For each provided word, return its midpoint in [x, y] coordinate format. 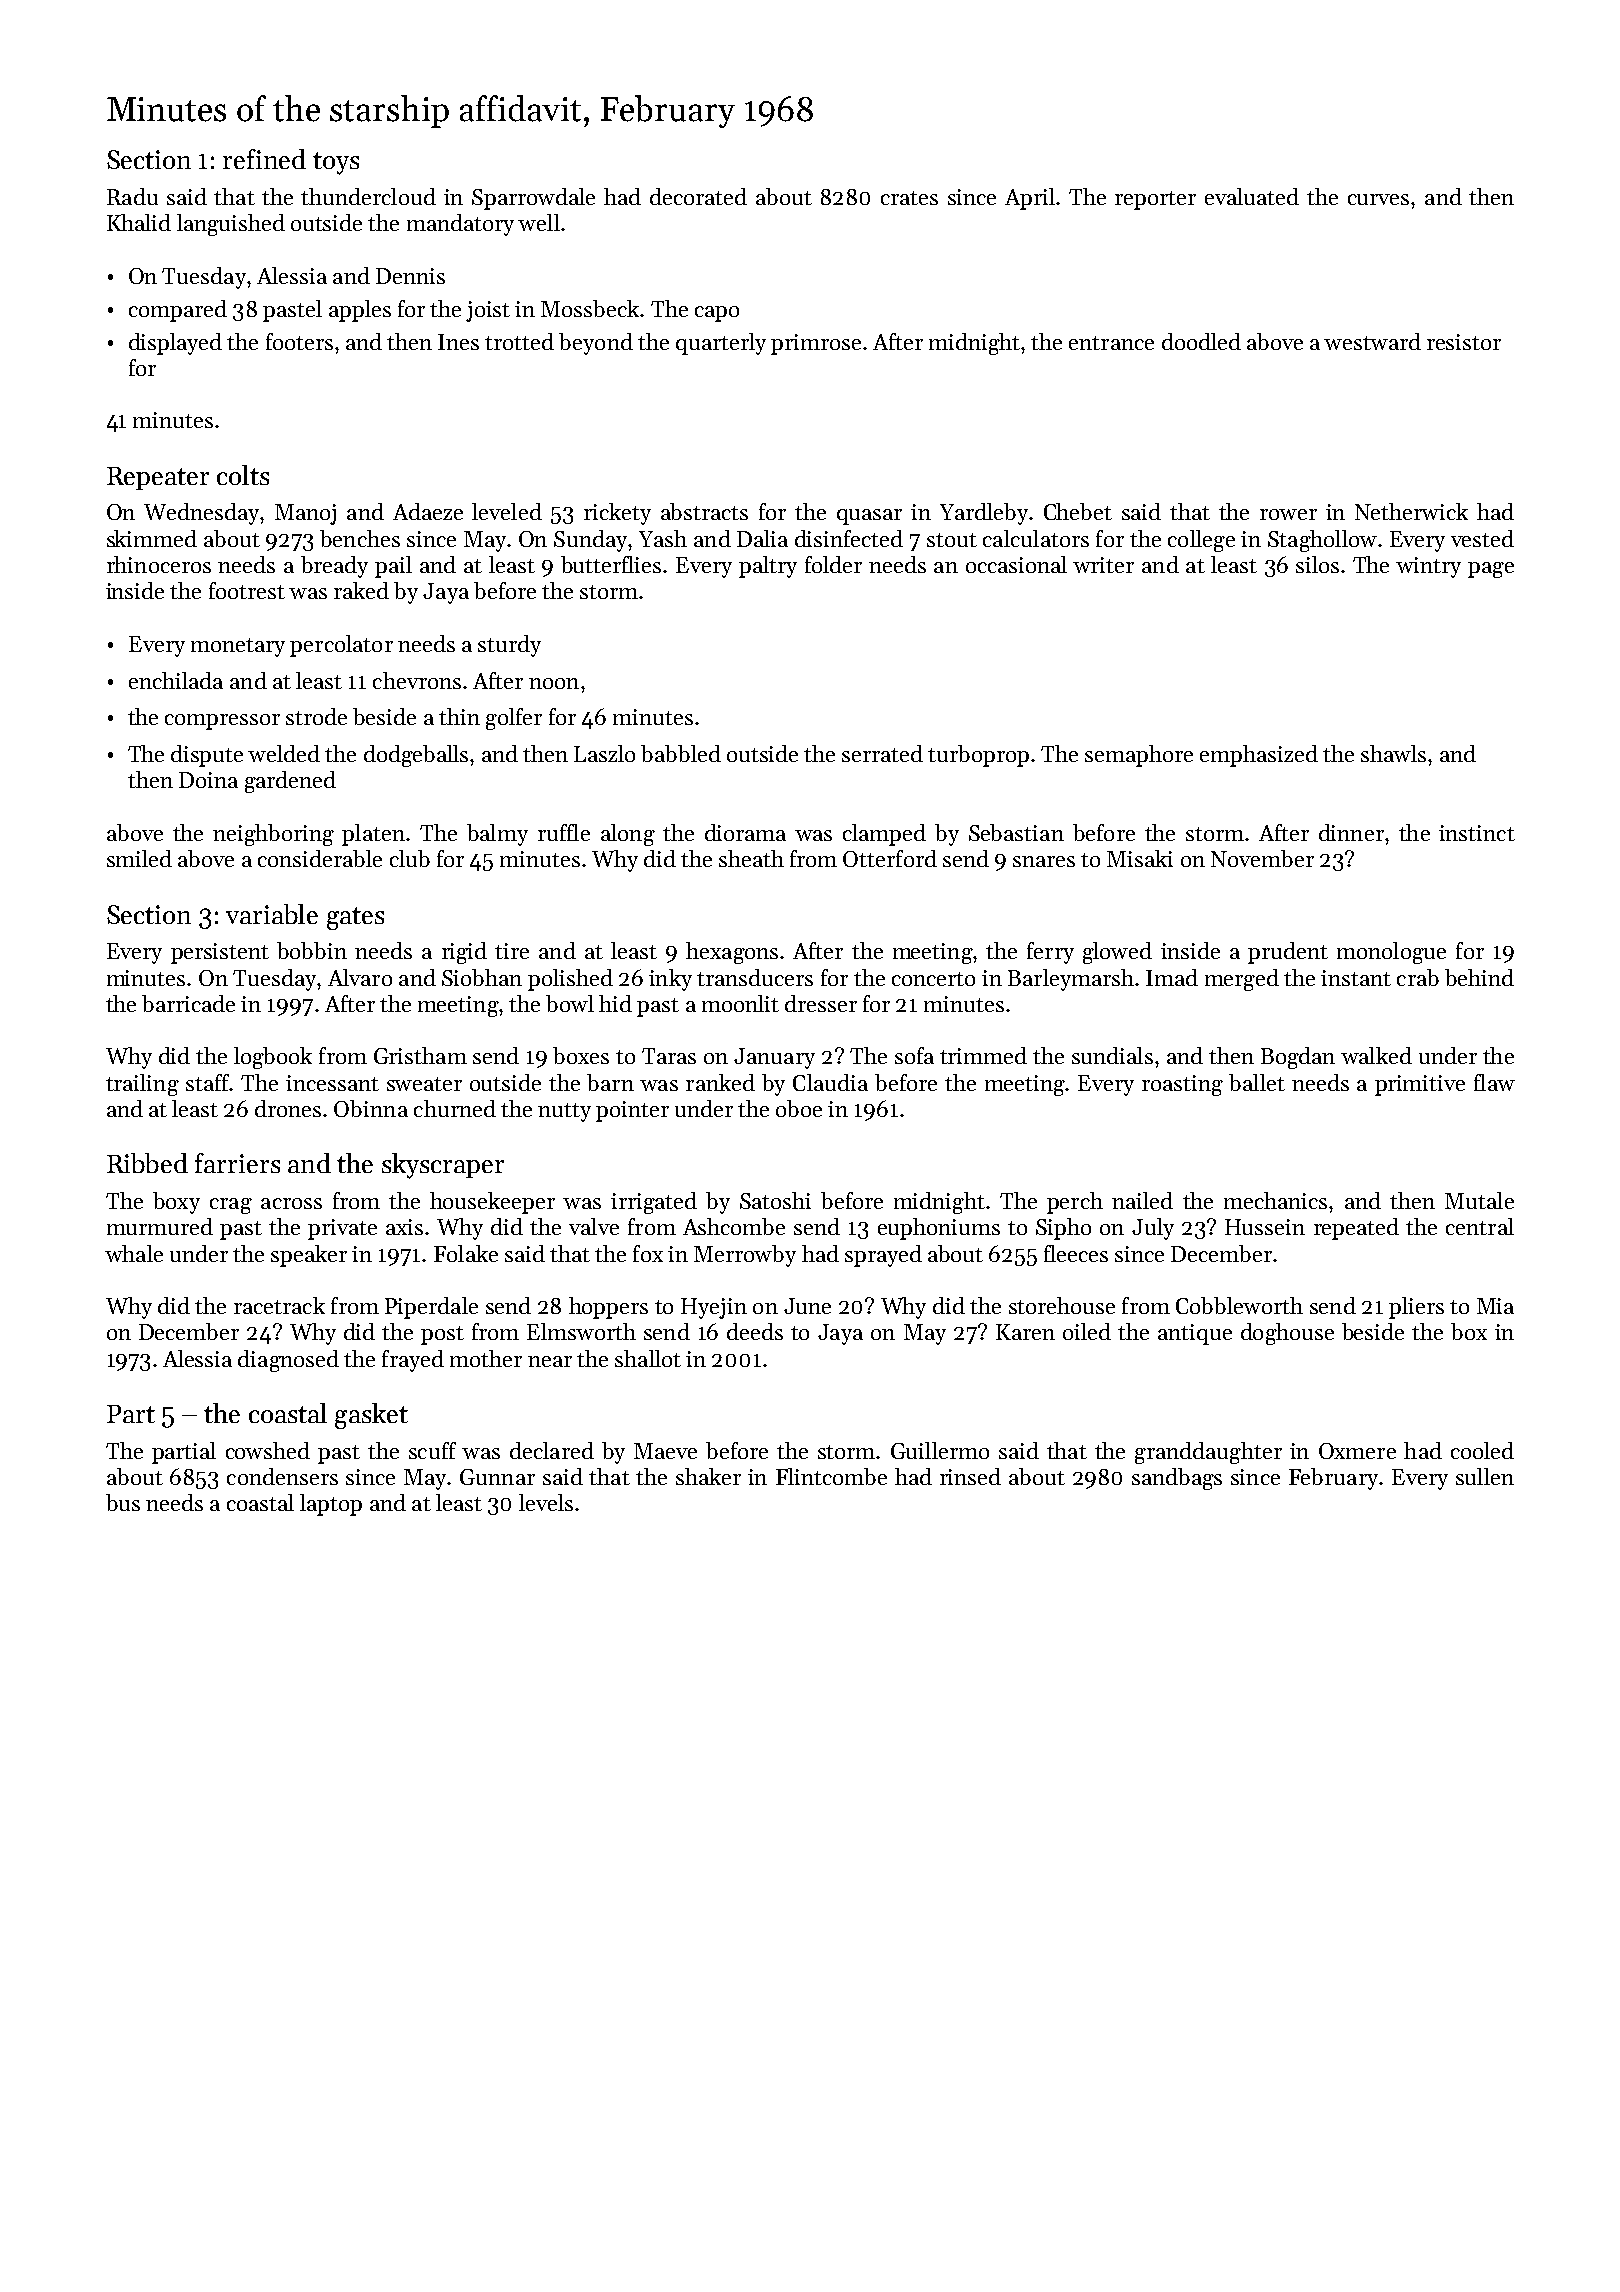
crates [909, 198]
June [807, 1306]
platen [373, 835]
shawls [1393, 753]
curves [1378, 199]
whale [134, 1253]
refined [264, 159]
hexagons [732, 953]
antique [1195, 1334]
